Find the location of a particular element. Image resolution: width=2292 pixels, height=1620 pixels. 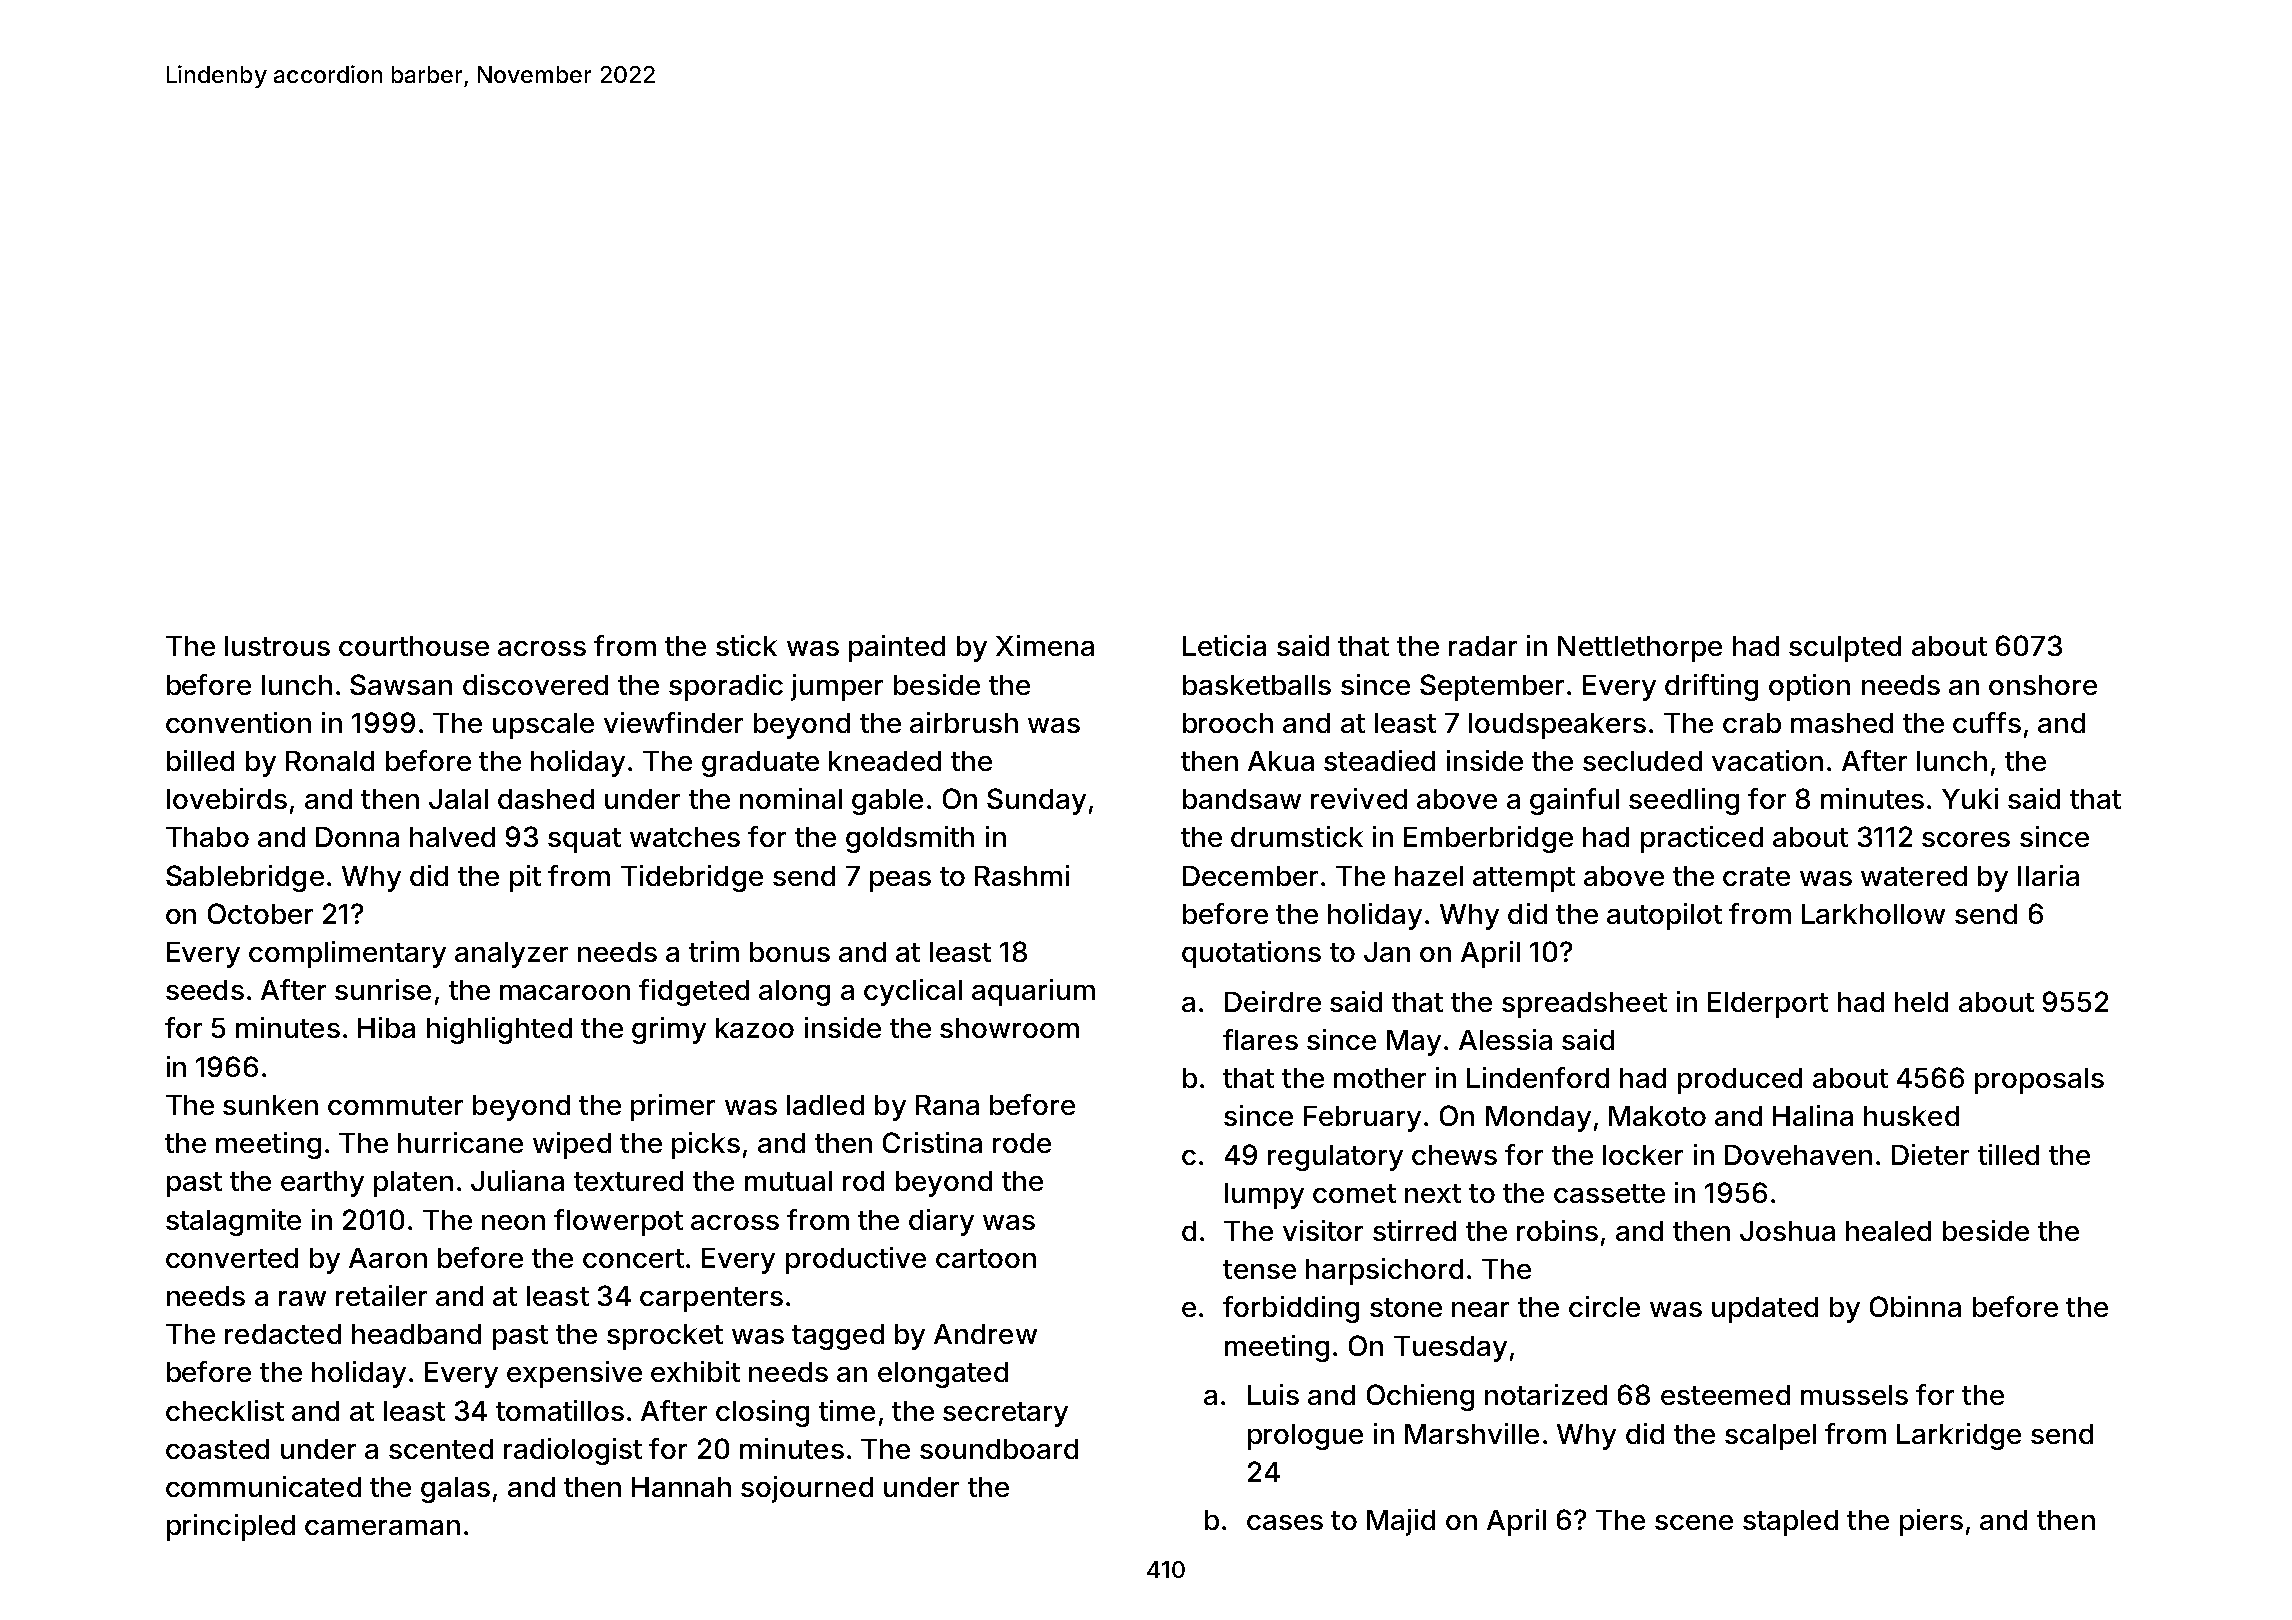

spreadsheet is located at coordinates (1584, 1005).
